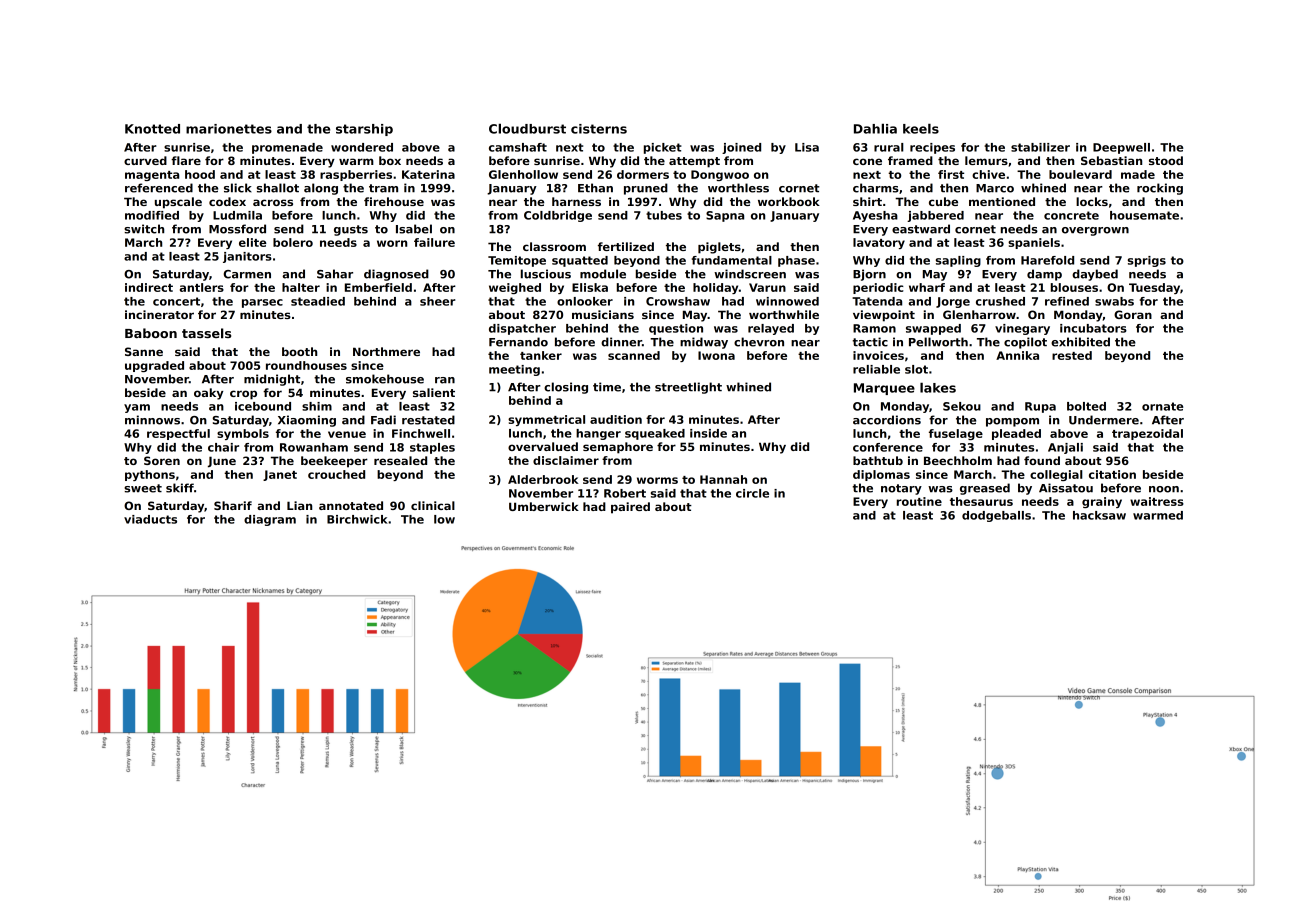 This image has height=924, width=1308. What do you see at coordinates (364, 130) in the image?
I see `starship` at bounding box center [364, 130].
